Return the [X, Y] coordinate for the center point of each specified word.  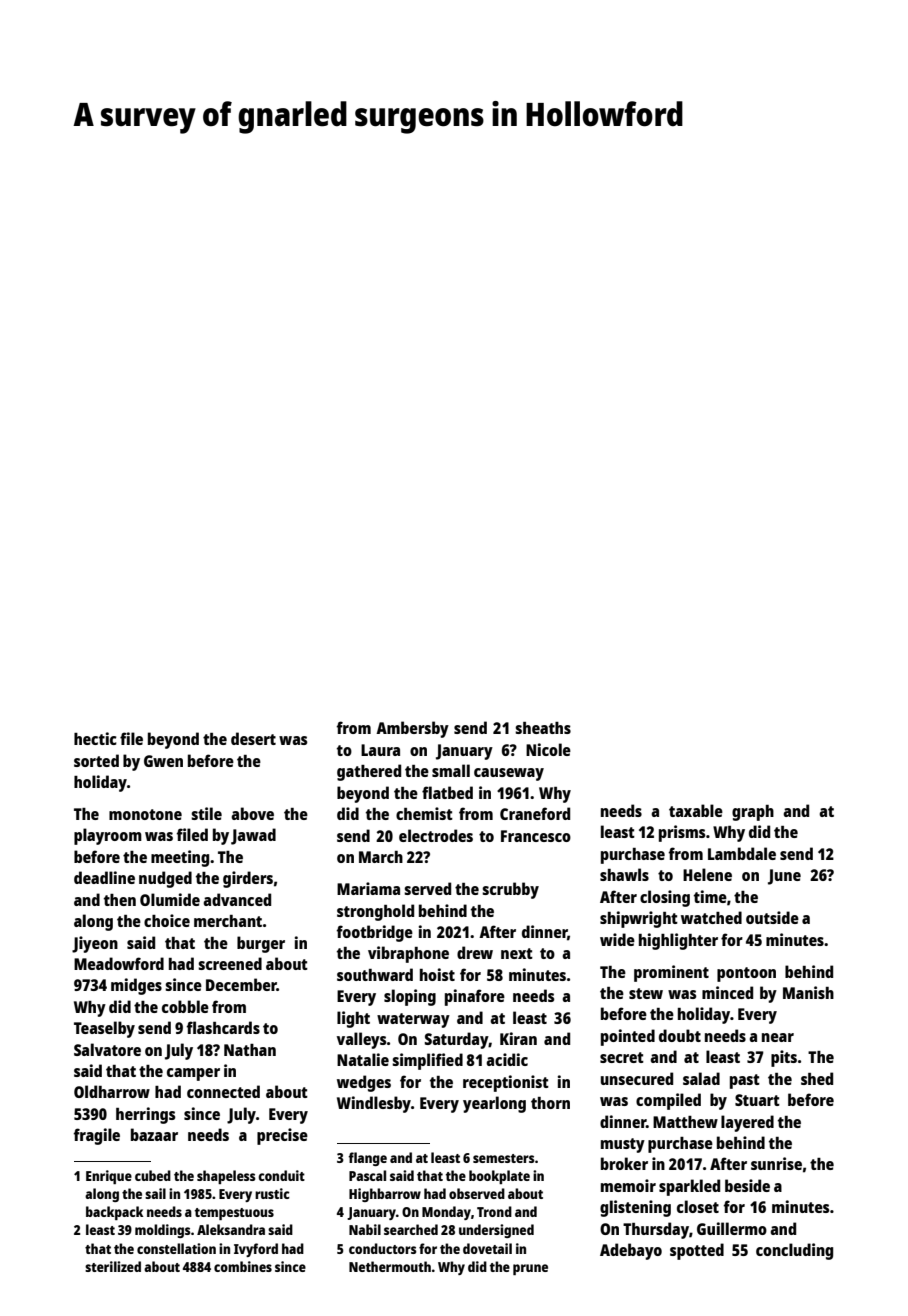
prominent [671, 973]
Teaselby [104, 1029]
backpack [114, 1213]
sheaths [543, 728]
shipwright [639, 919]
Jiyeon [95, 944]
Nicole [548, 749]
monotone [145, 814]
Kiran [518, 1038]
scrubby [510, 890]
